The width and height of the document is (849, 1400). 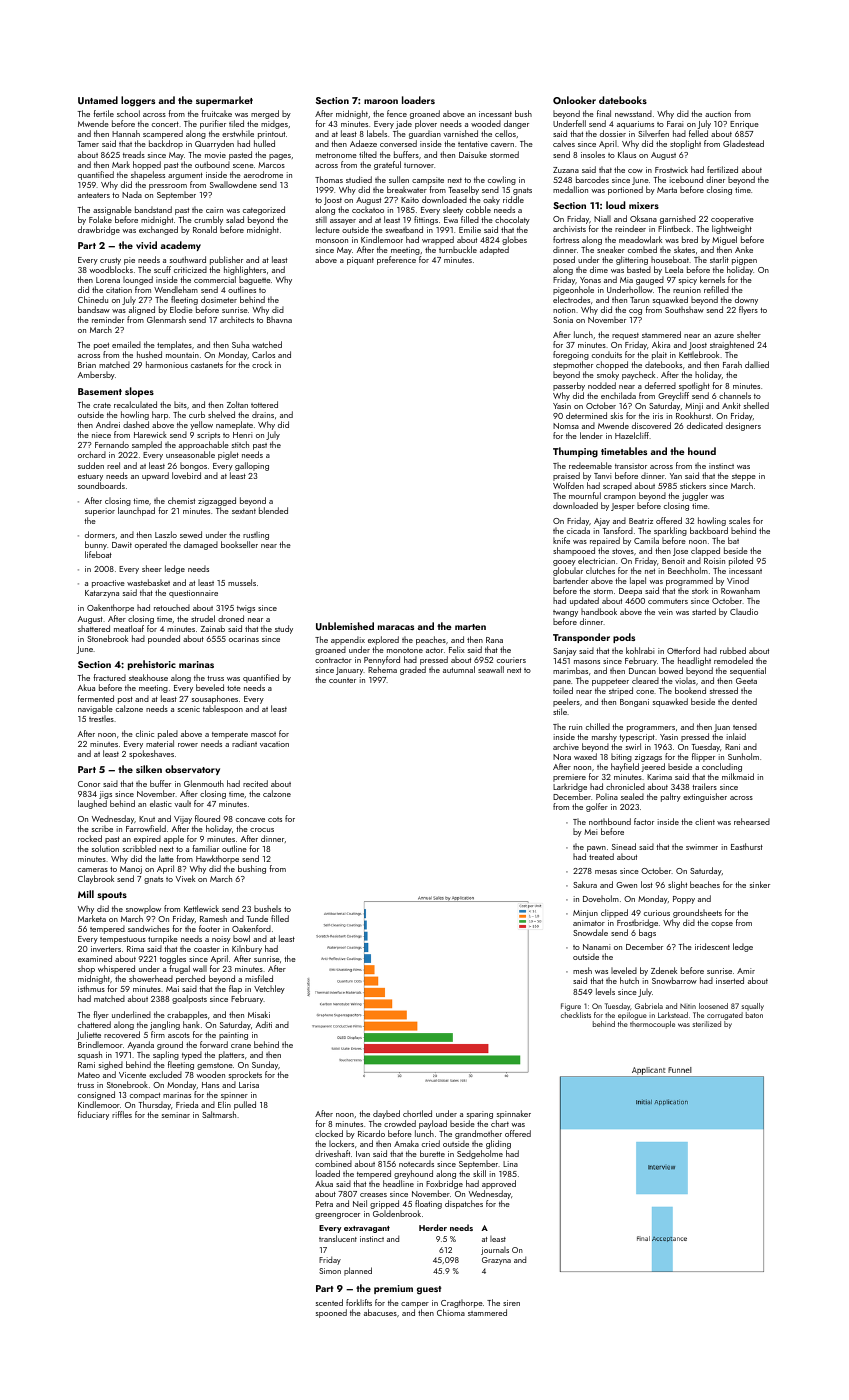 I want to click on loaders, so click(x=418, y=100).
